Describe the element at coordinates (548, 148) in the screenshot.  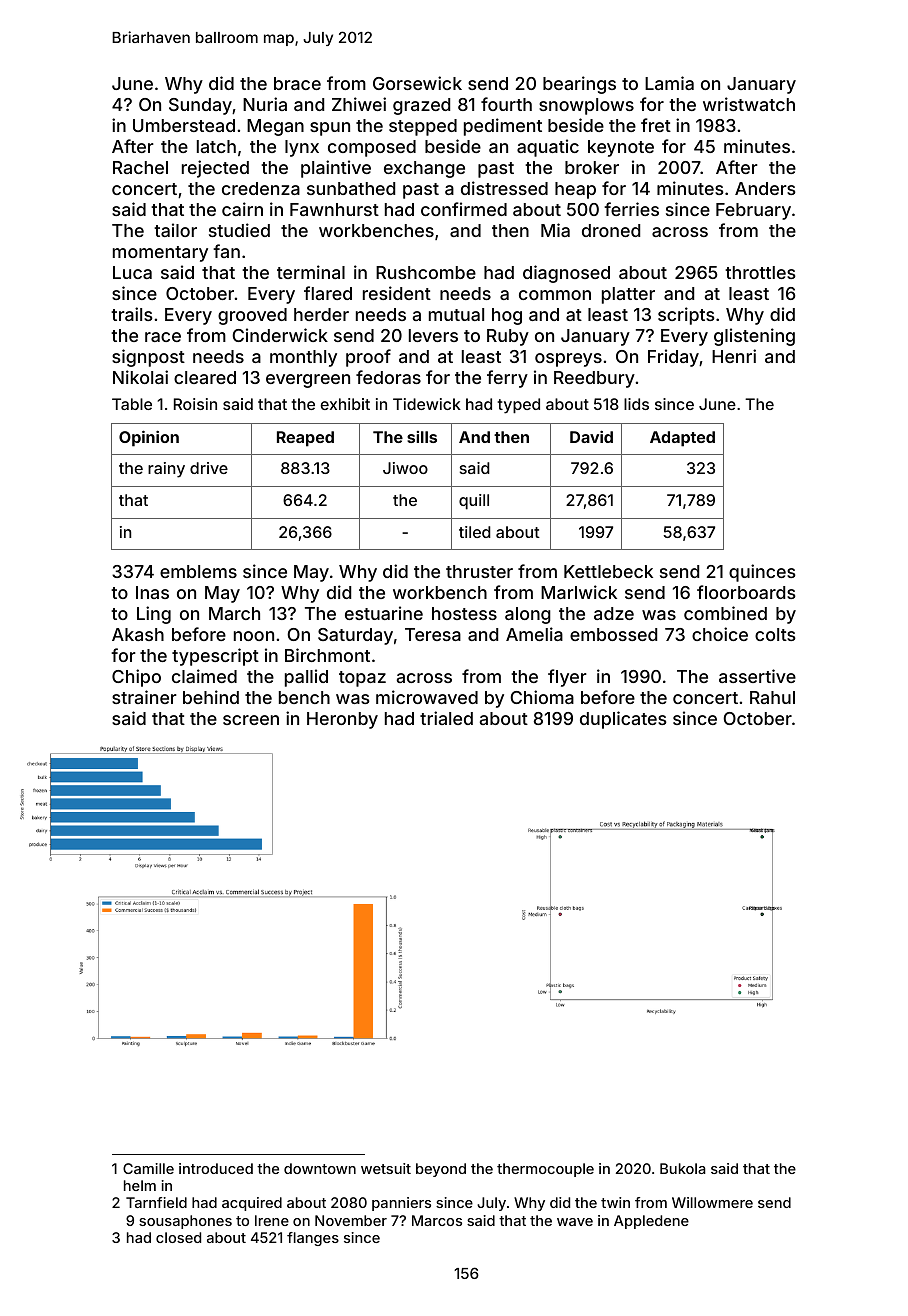
I see `aquatic` at that location.
